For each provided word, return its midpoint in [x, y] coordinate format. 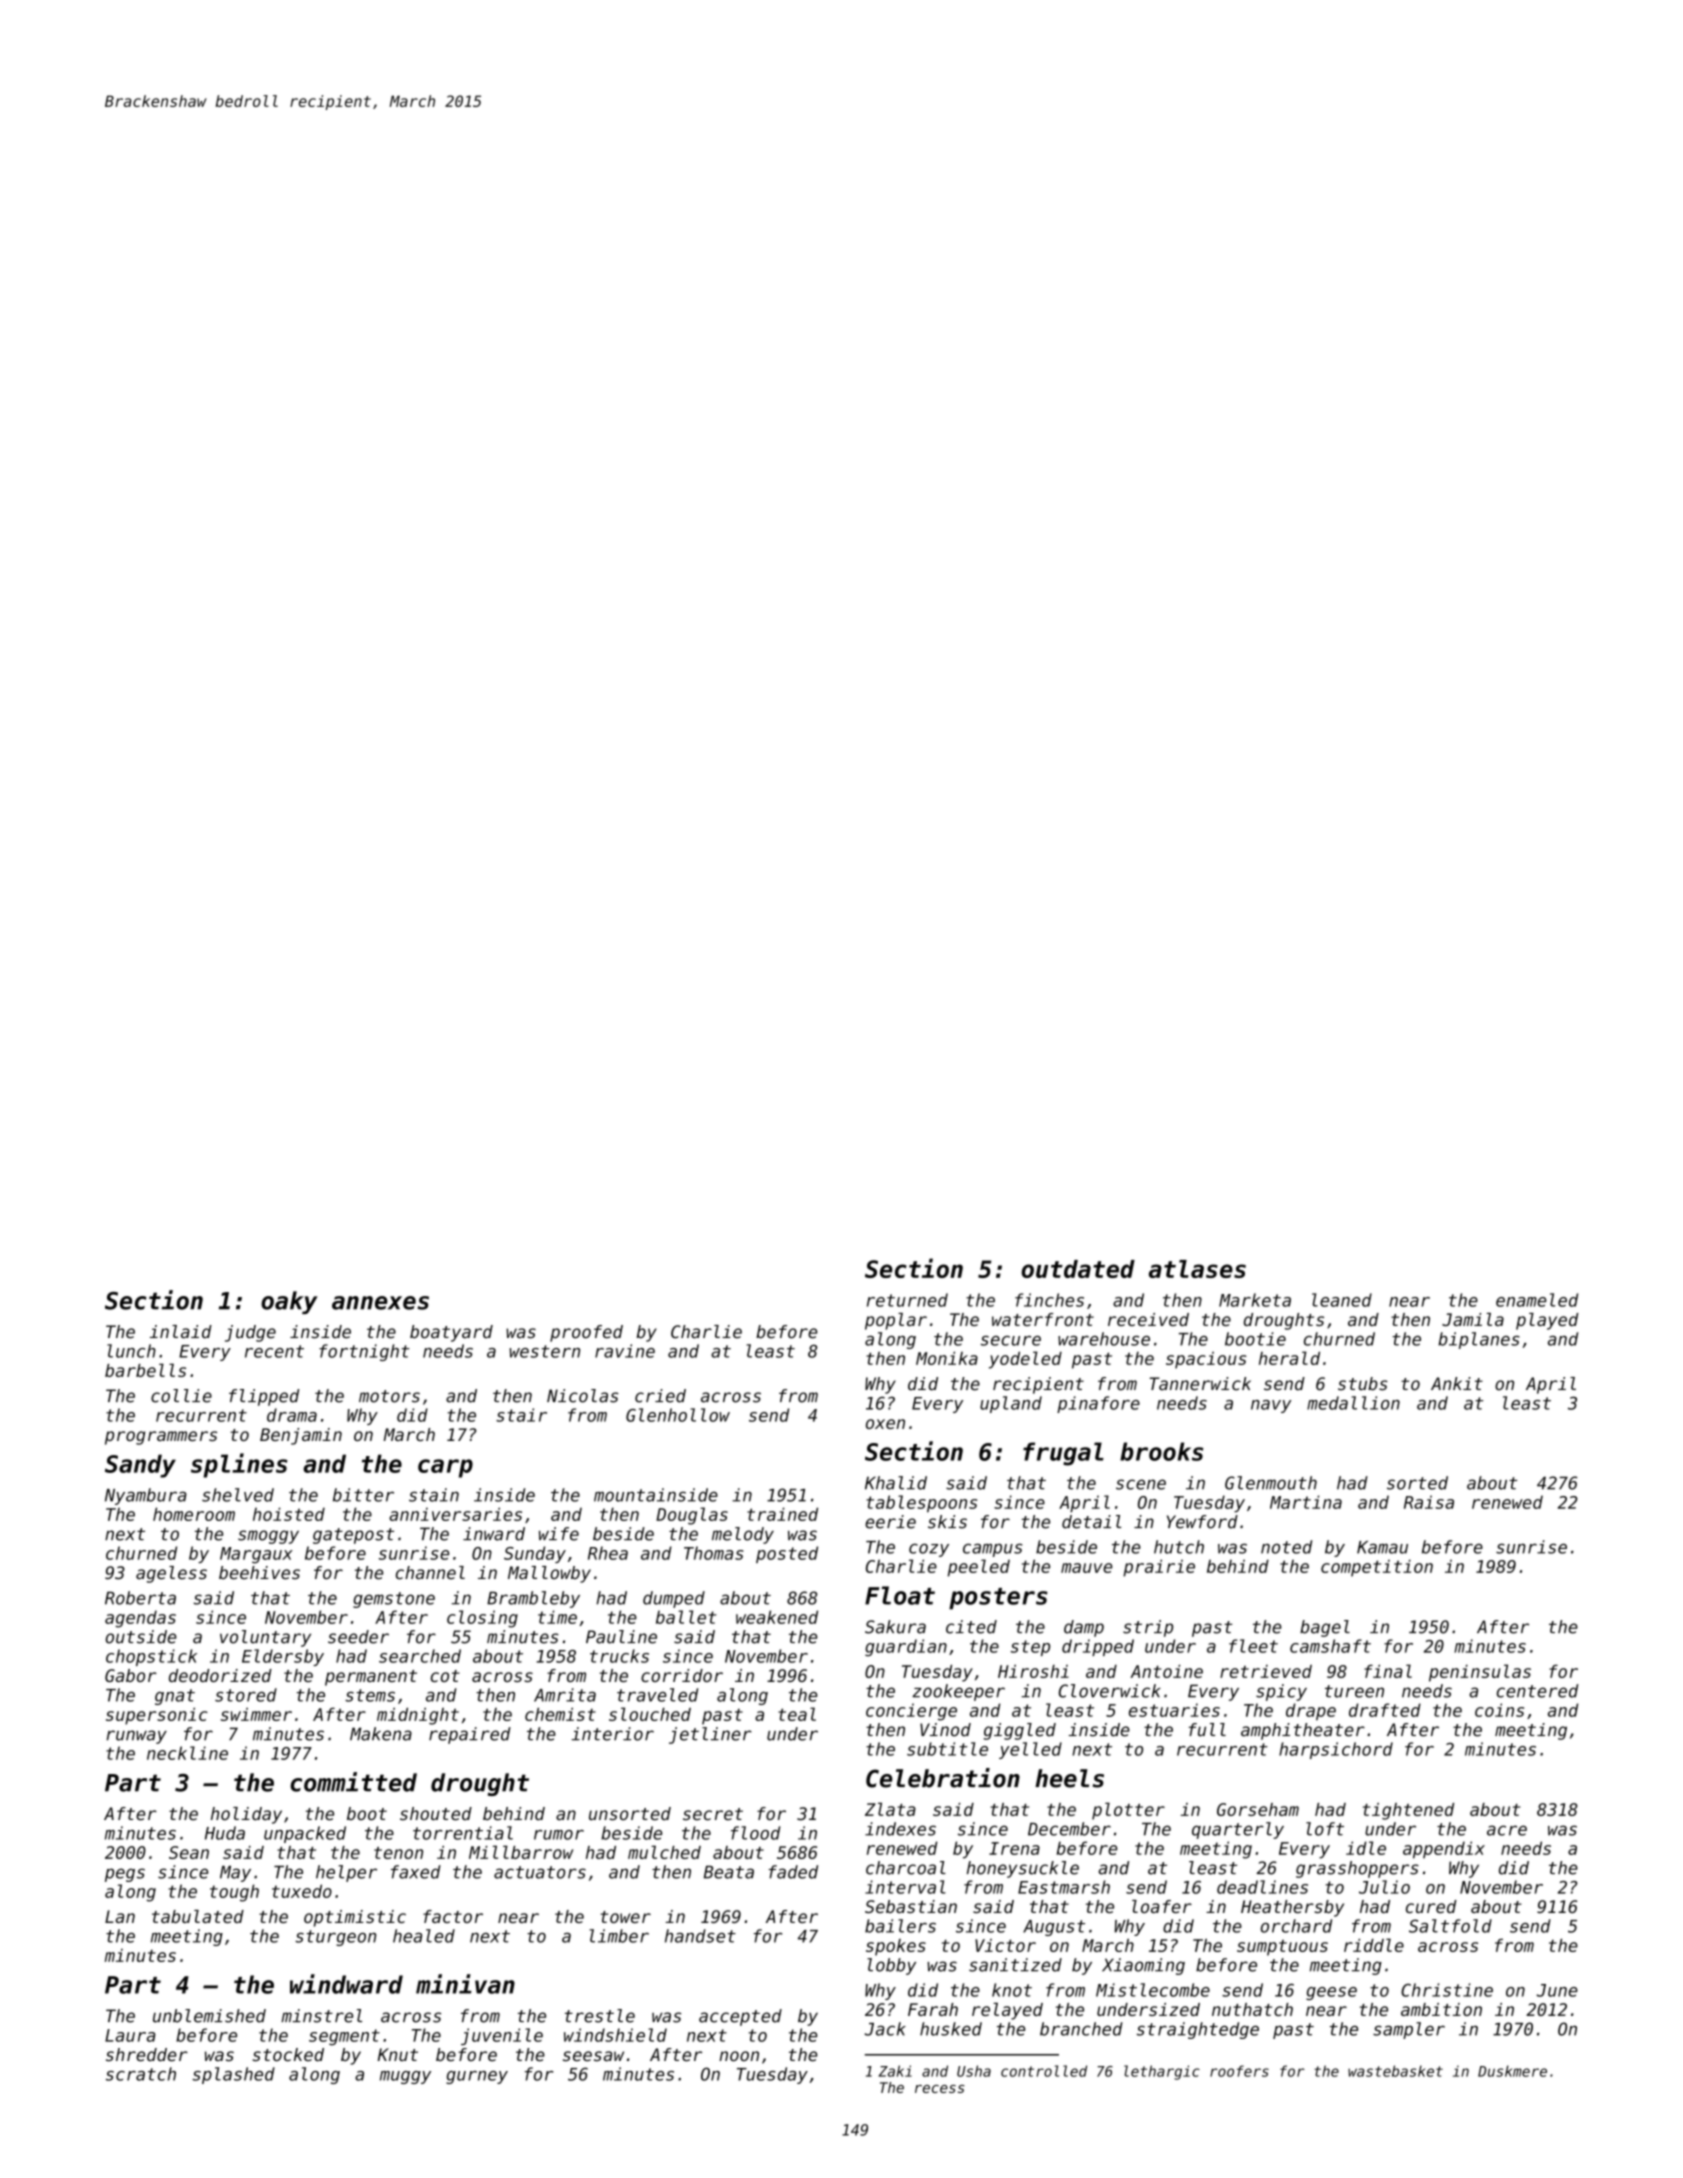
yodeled [1025, 1360]
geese [1331, 1993]
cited [971, 1627]
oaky [289, 1302]
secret [713, 1814]
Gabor [131, 1675]
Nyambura [146, 1496]
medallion [1353, 1403]
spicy [1281, 1692]
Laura [130, 2035]
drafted [1385, 1710]
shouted [436, 1814]
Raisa [1429, 1502]
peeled [979, 1568]
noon [739, 2056]
